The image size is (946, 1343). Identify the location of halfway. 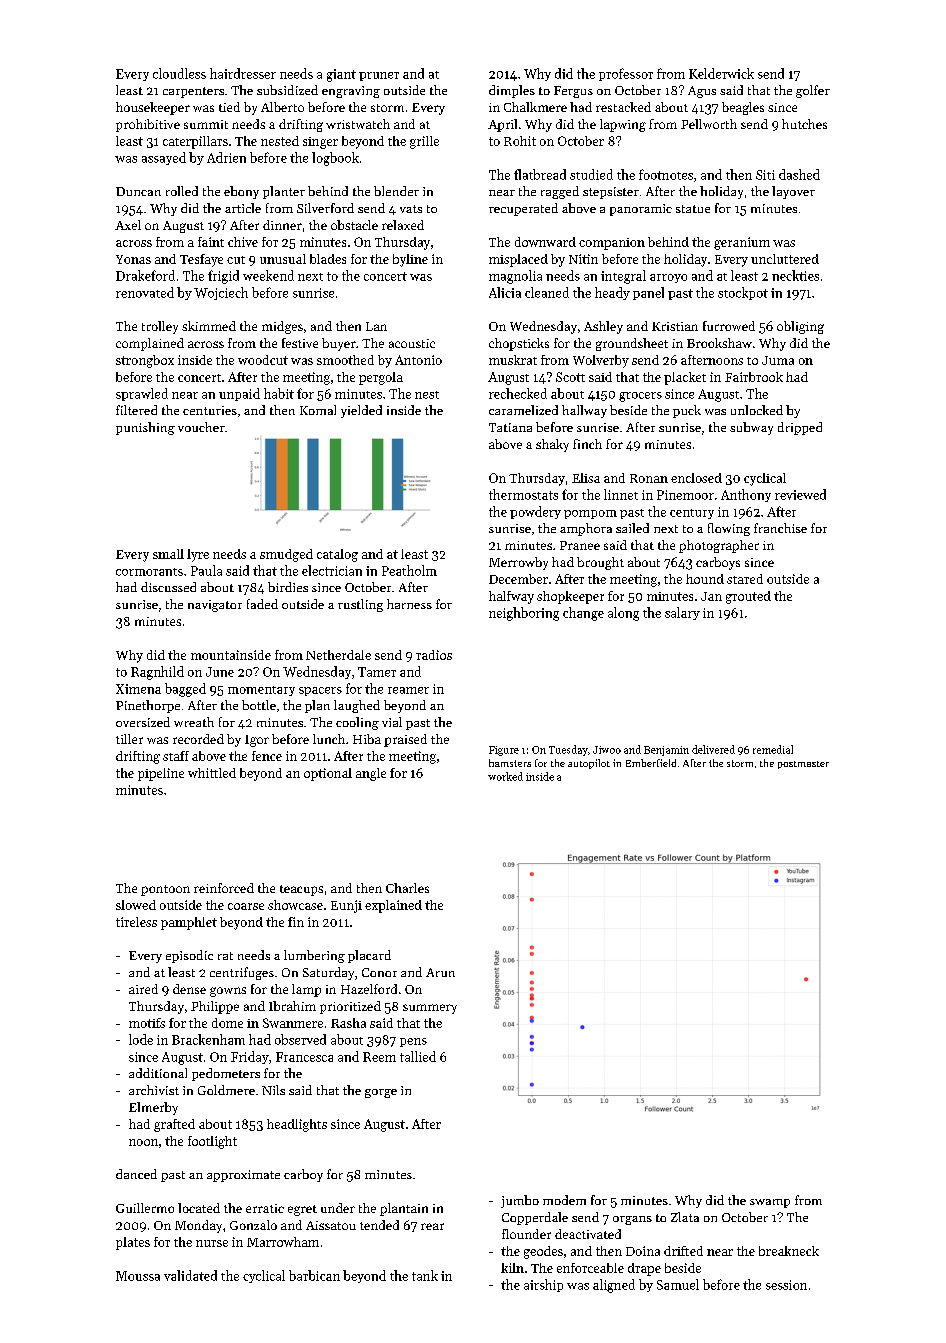
(511, 597).
